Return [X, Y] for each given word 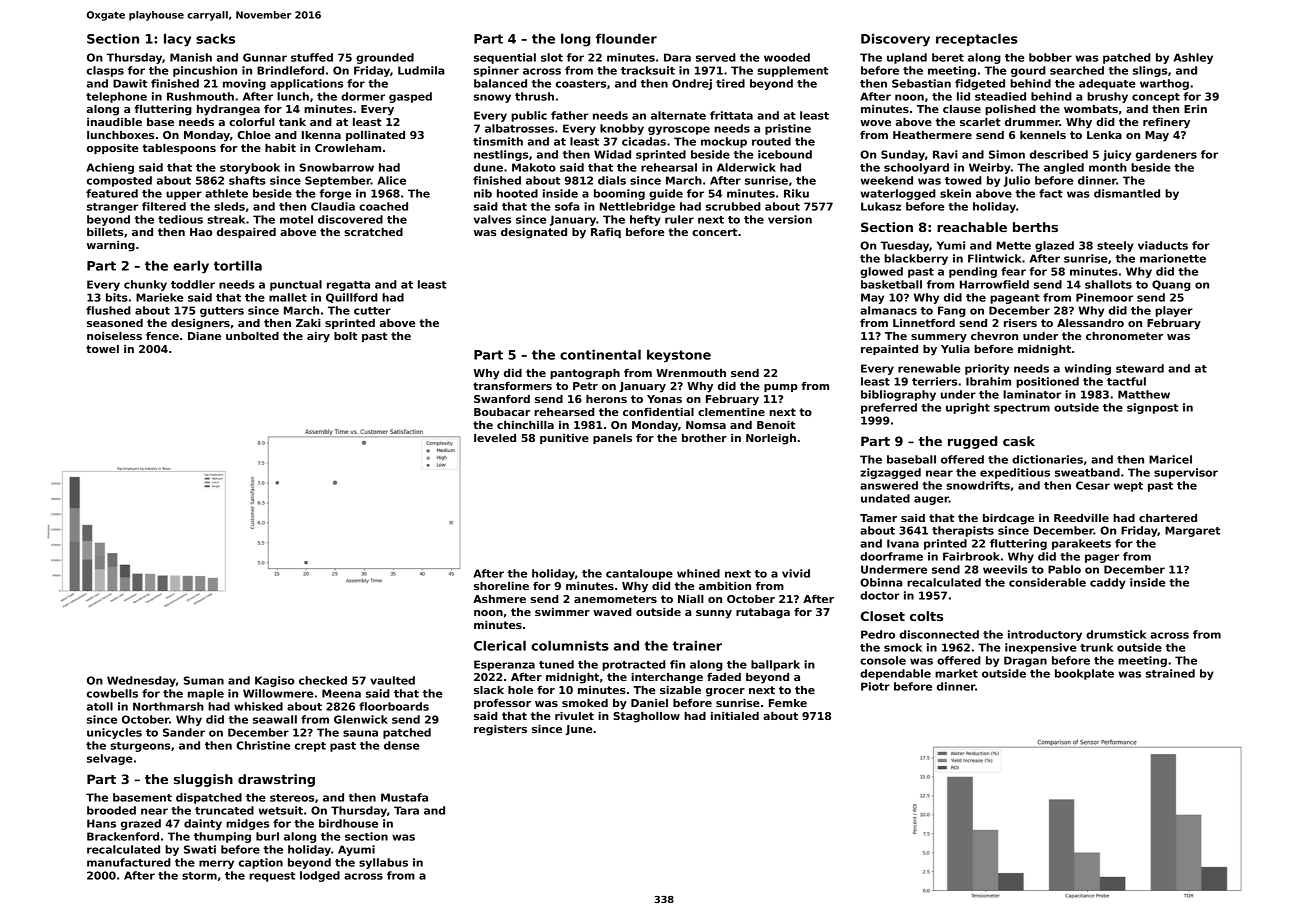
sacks [215, 38]
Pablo [1064, 569]
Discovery [895, 40]
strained [1170, 673]
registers [500, 730]
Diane [204, 336]
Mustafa [404, 797]
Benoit [776, 425]
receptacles [977, 39]
